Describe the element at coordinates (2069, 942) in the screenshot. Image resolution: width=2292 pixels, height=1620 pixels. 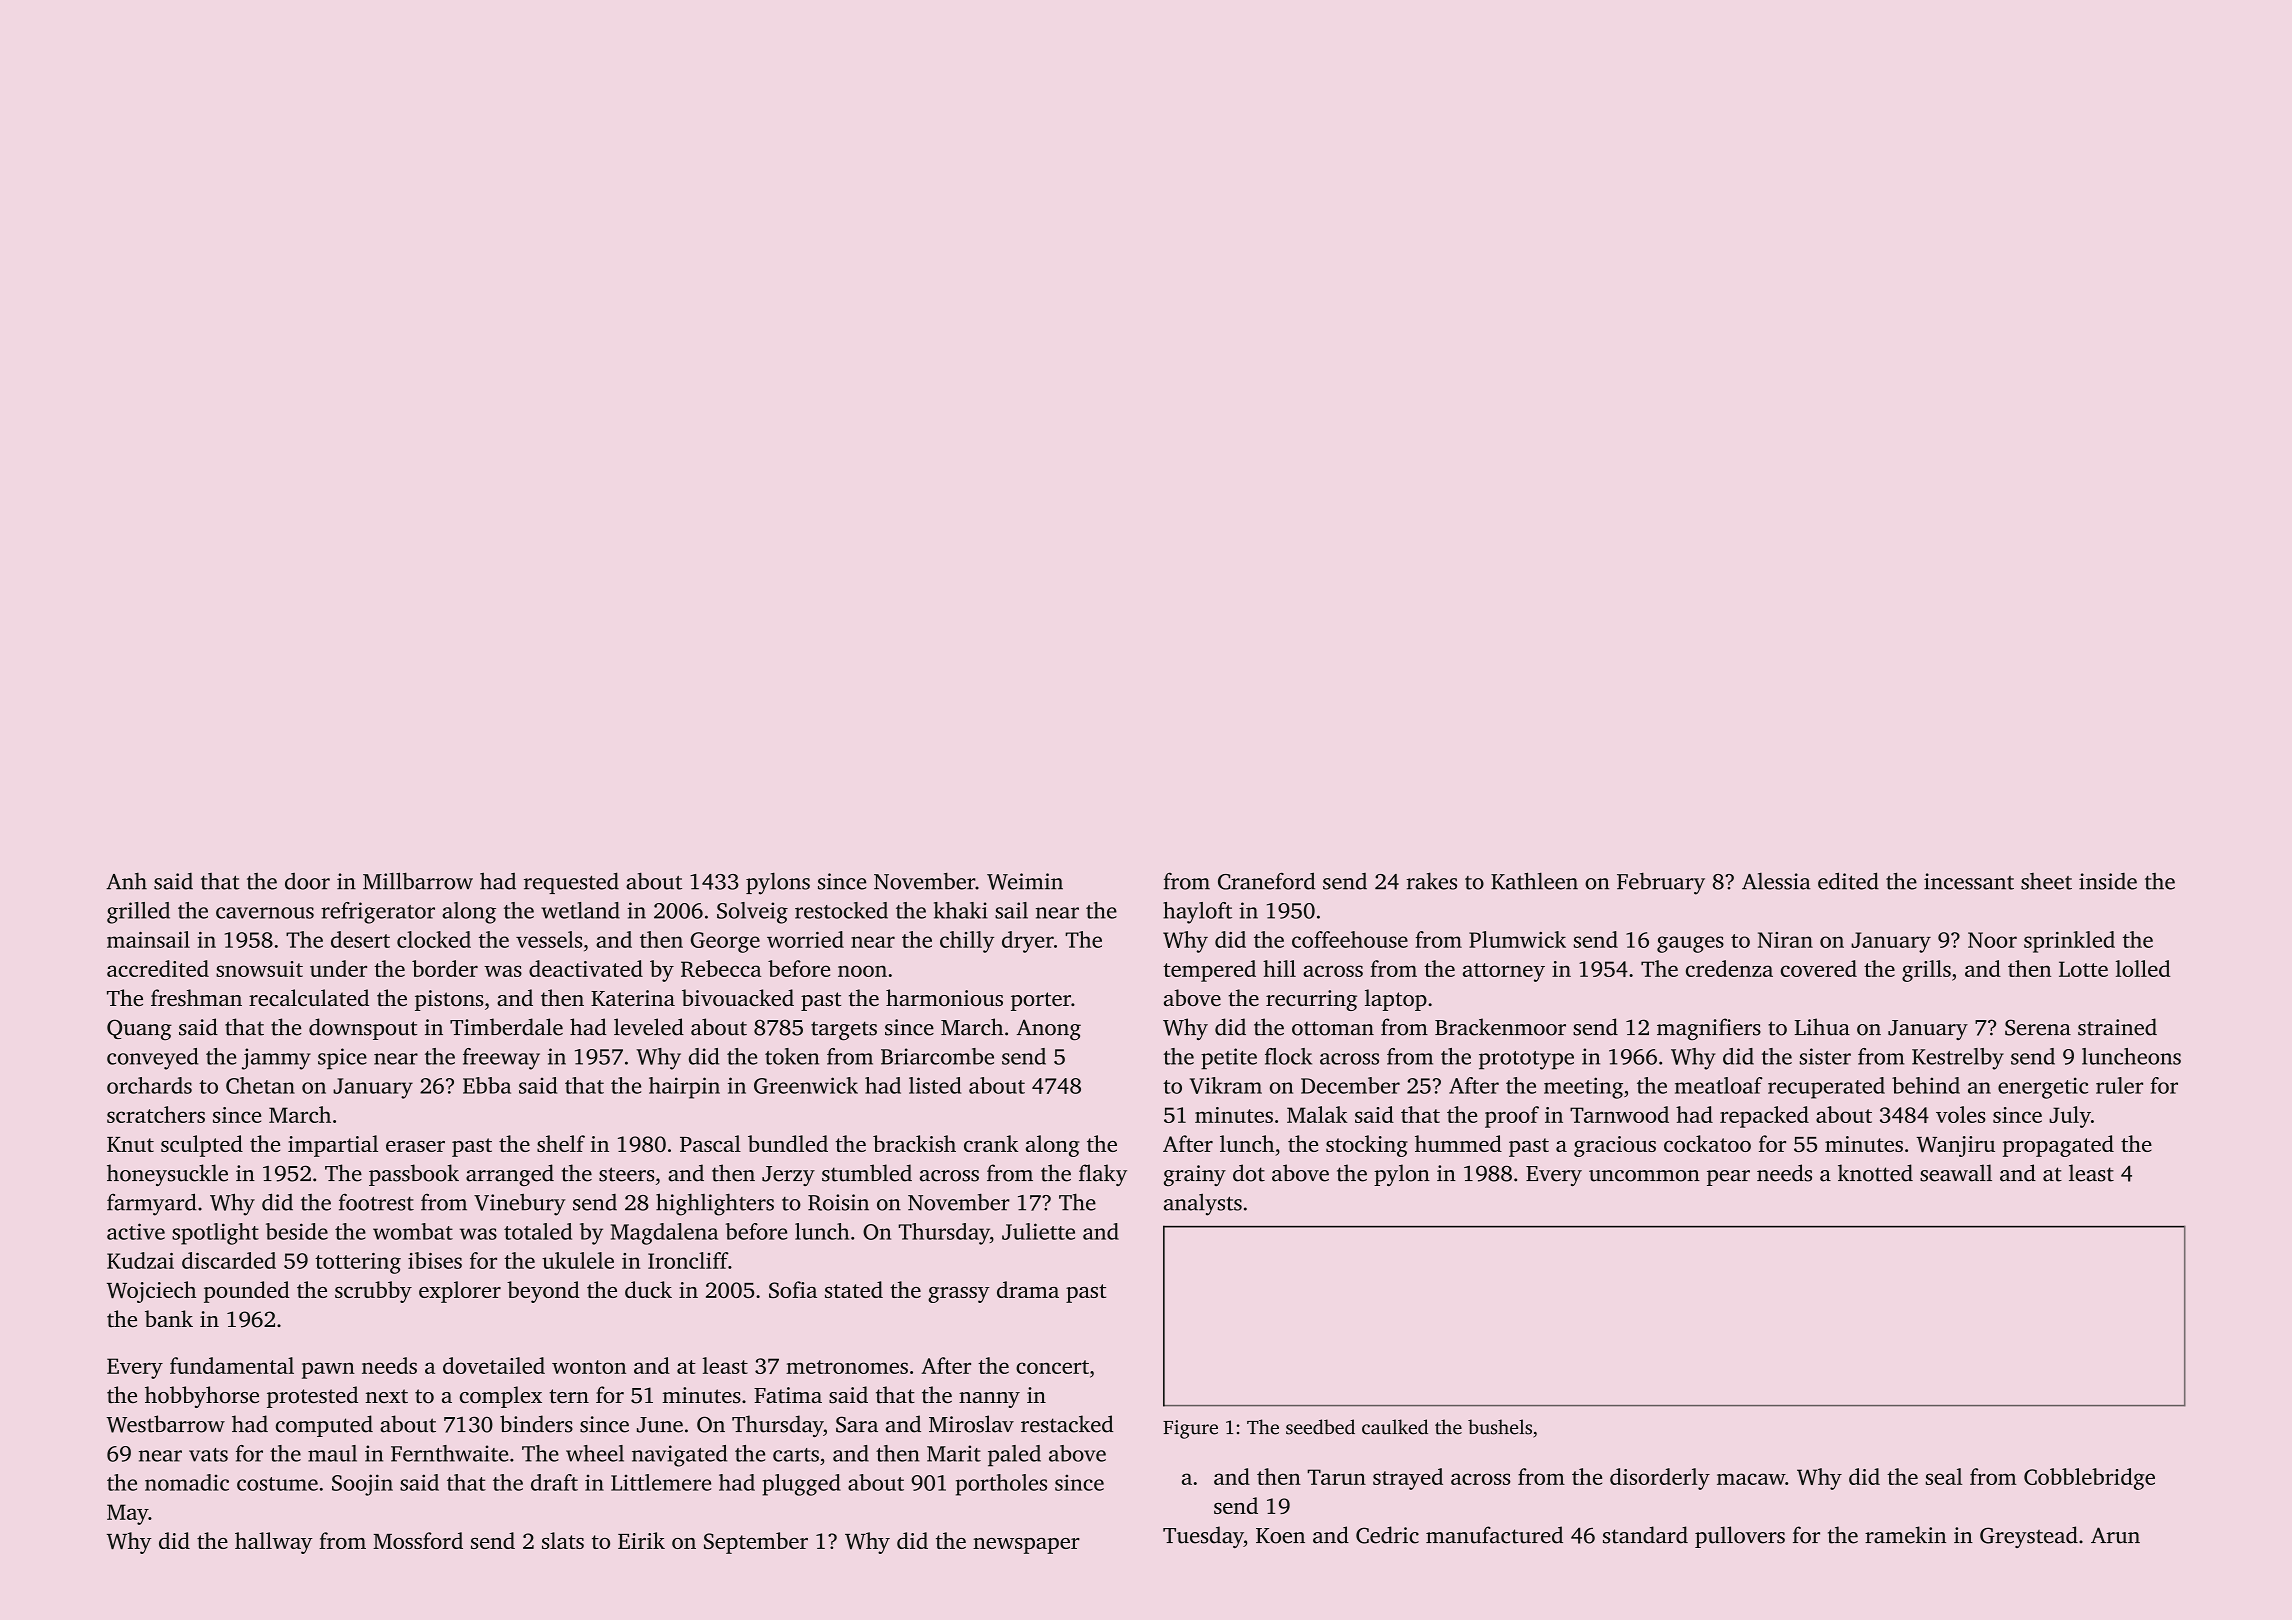
I see `sprinkled` at that location.
